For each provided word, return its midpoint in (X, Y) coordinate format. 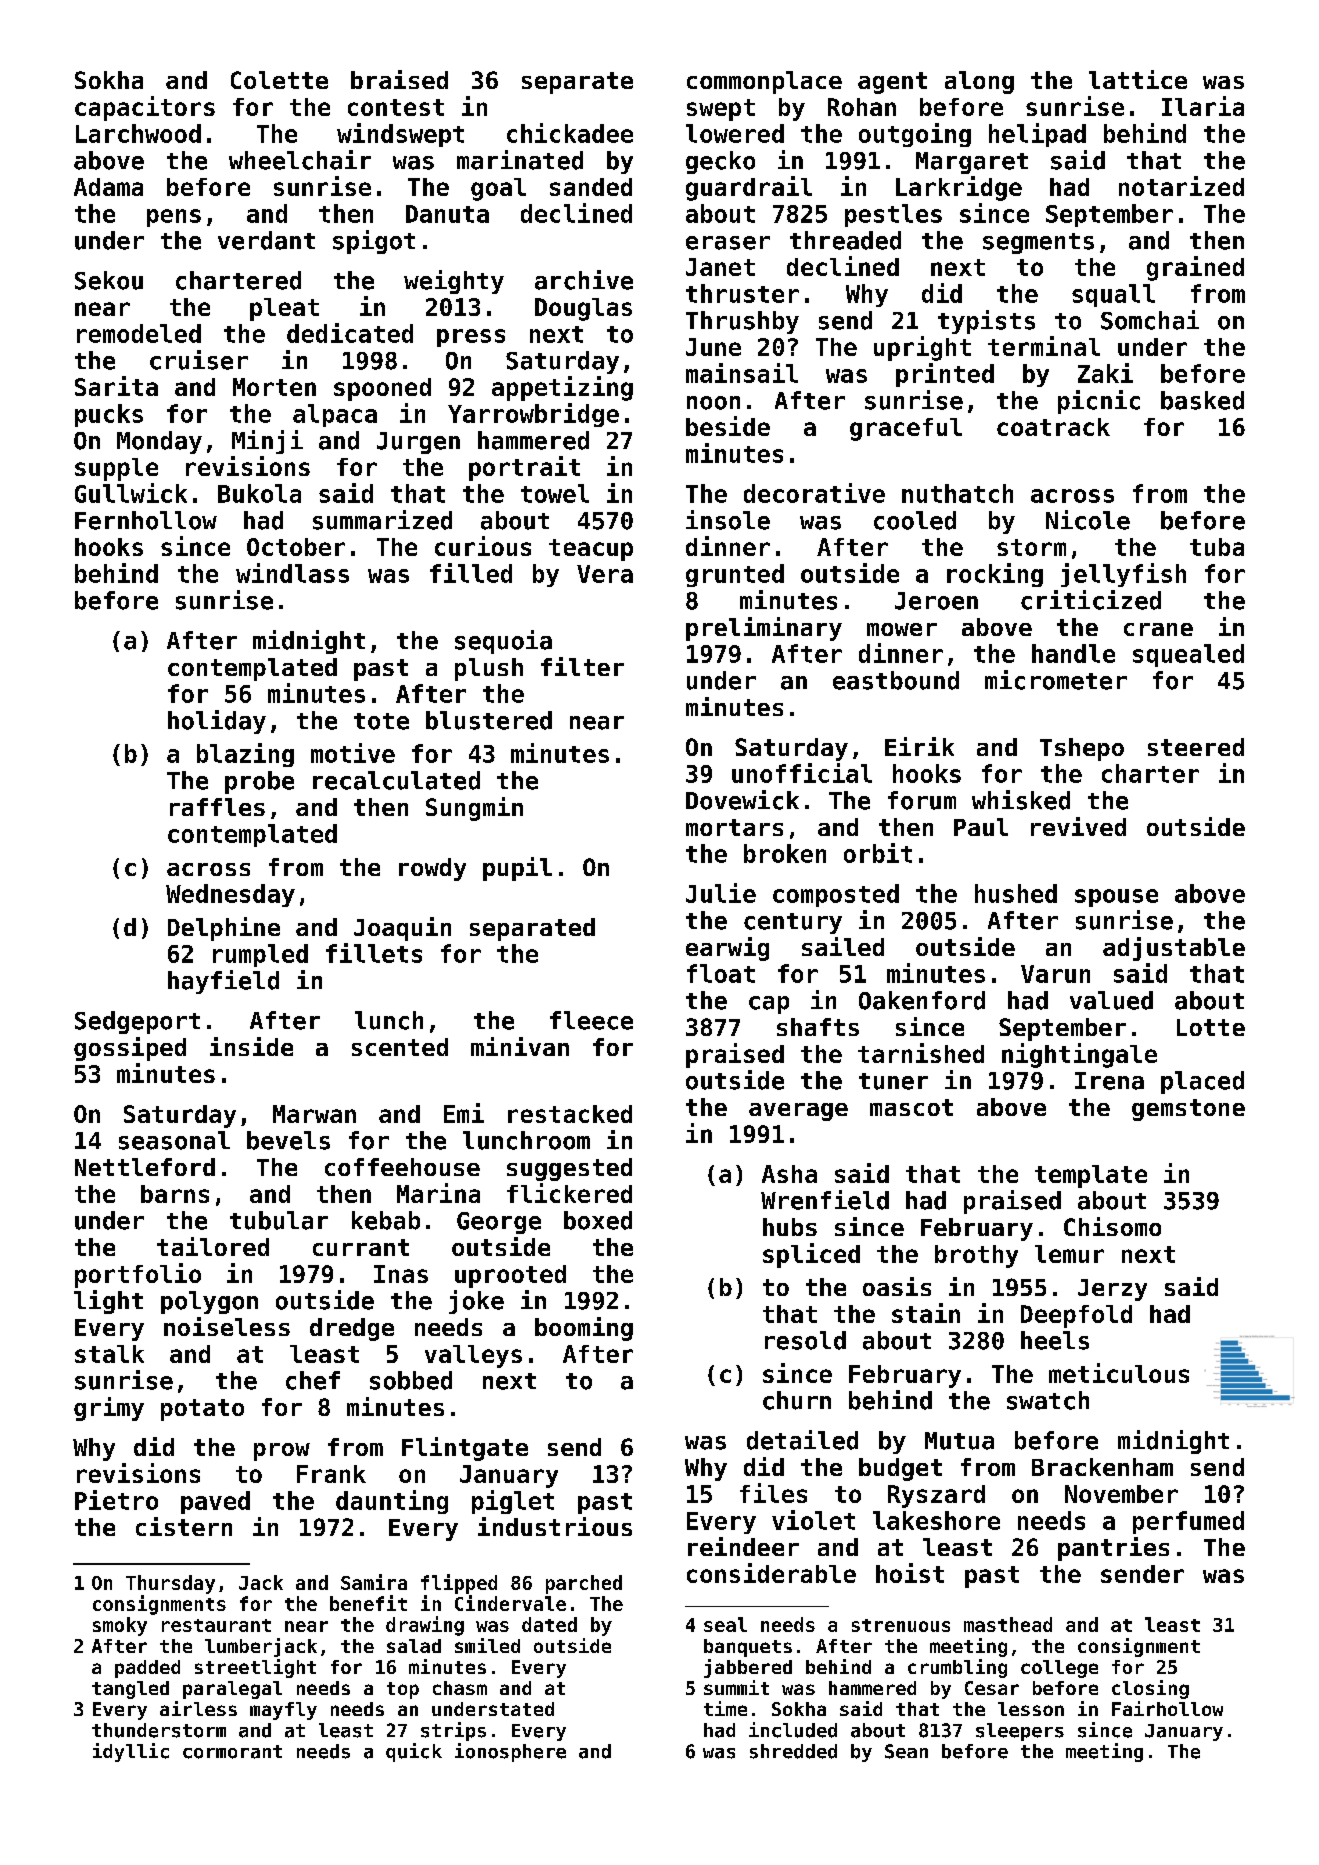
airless (198, 1708)
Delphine (224, 929)
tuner (893, 1081)
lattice (1138, 79)
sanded (591, 187)
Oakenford (922, 1000)
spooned (382, 389)
